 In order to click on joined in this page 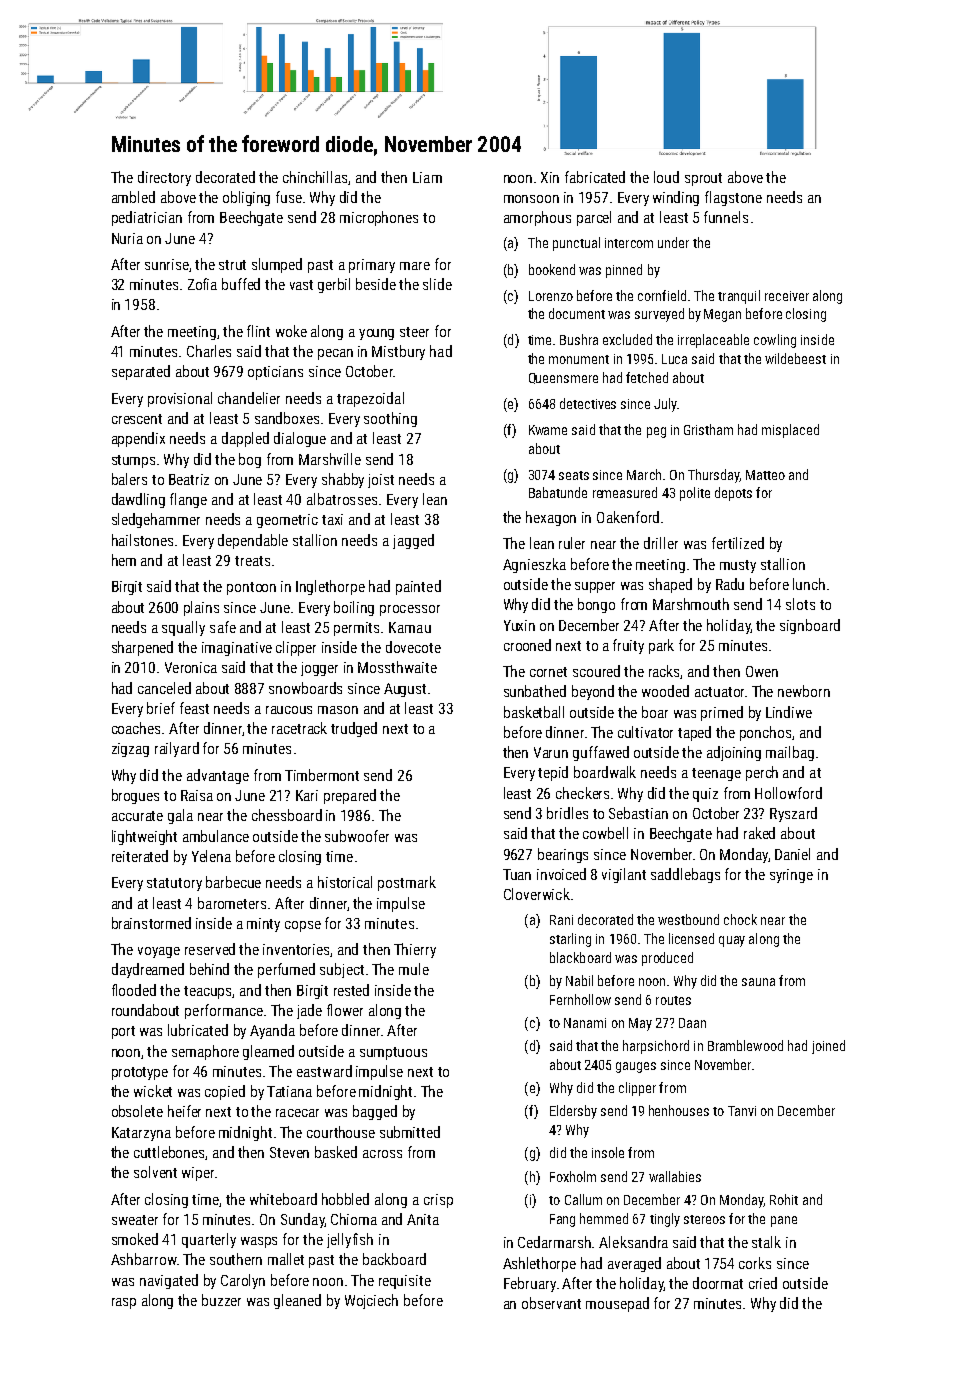, I will do `click(828, 1047)`.
